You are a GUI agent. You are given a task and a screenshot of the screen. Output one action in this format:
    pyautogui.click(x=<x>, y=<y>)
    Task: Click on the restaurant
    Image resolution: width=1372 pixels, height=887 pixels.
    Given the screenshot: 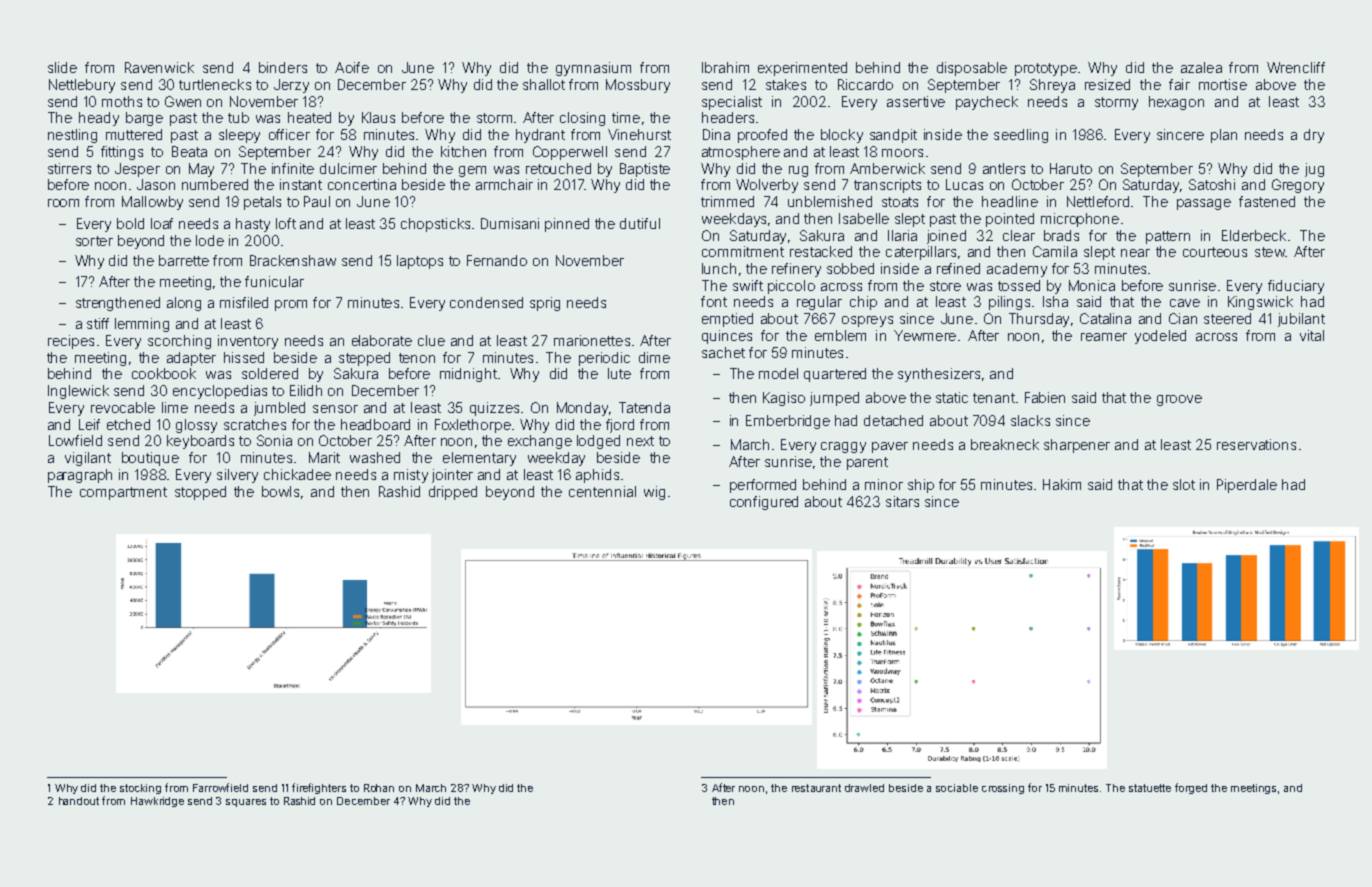 What is the action you would take?
    pyautogui.click(x=816, y=788)
